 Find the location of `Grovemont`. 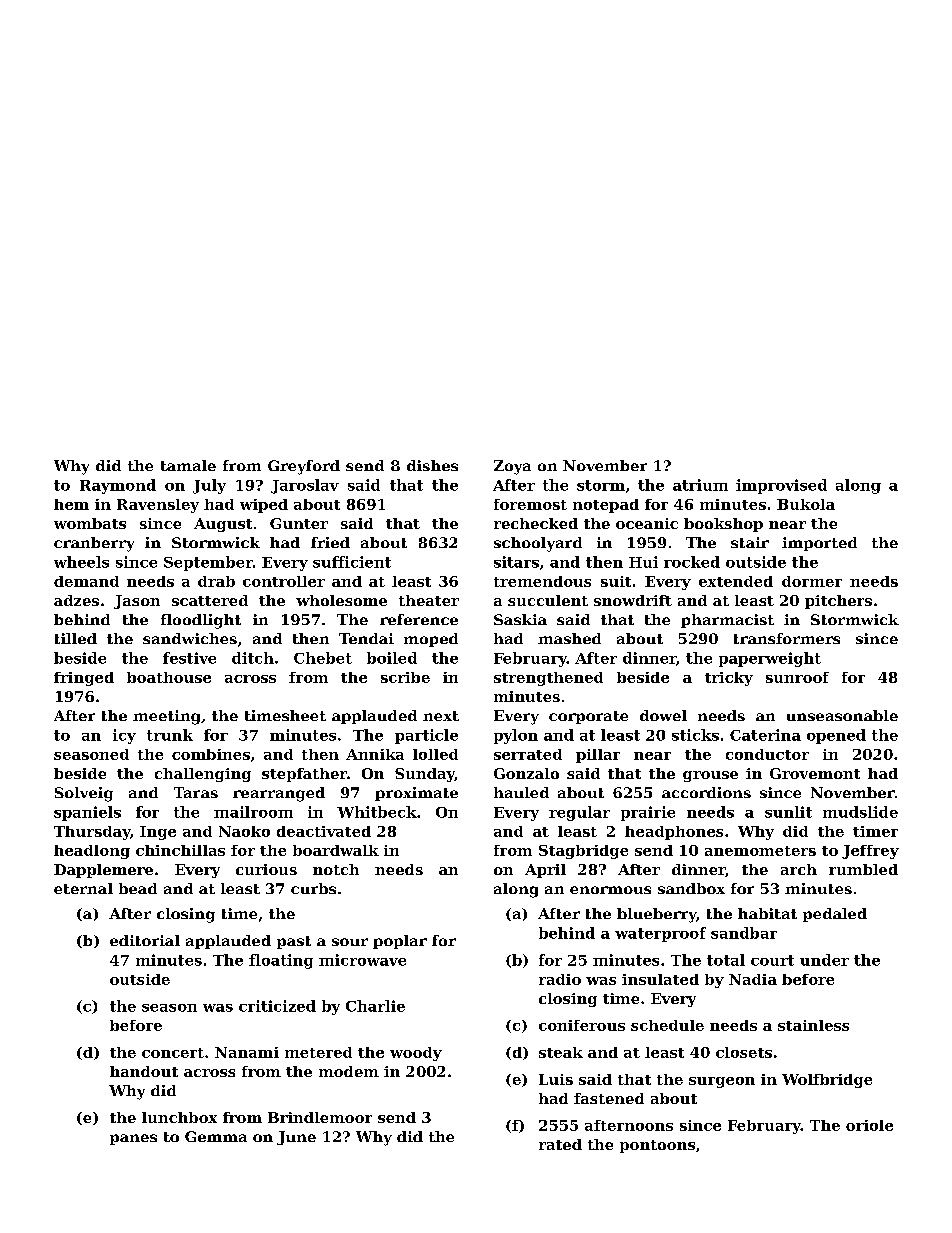

Grovemont is located at coordinates (815, 773).
